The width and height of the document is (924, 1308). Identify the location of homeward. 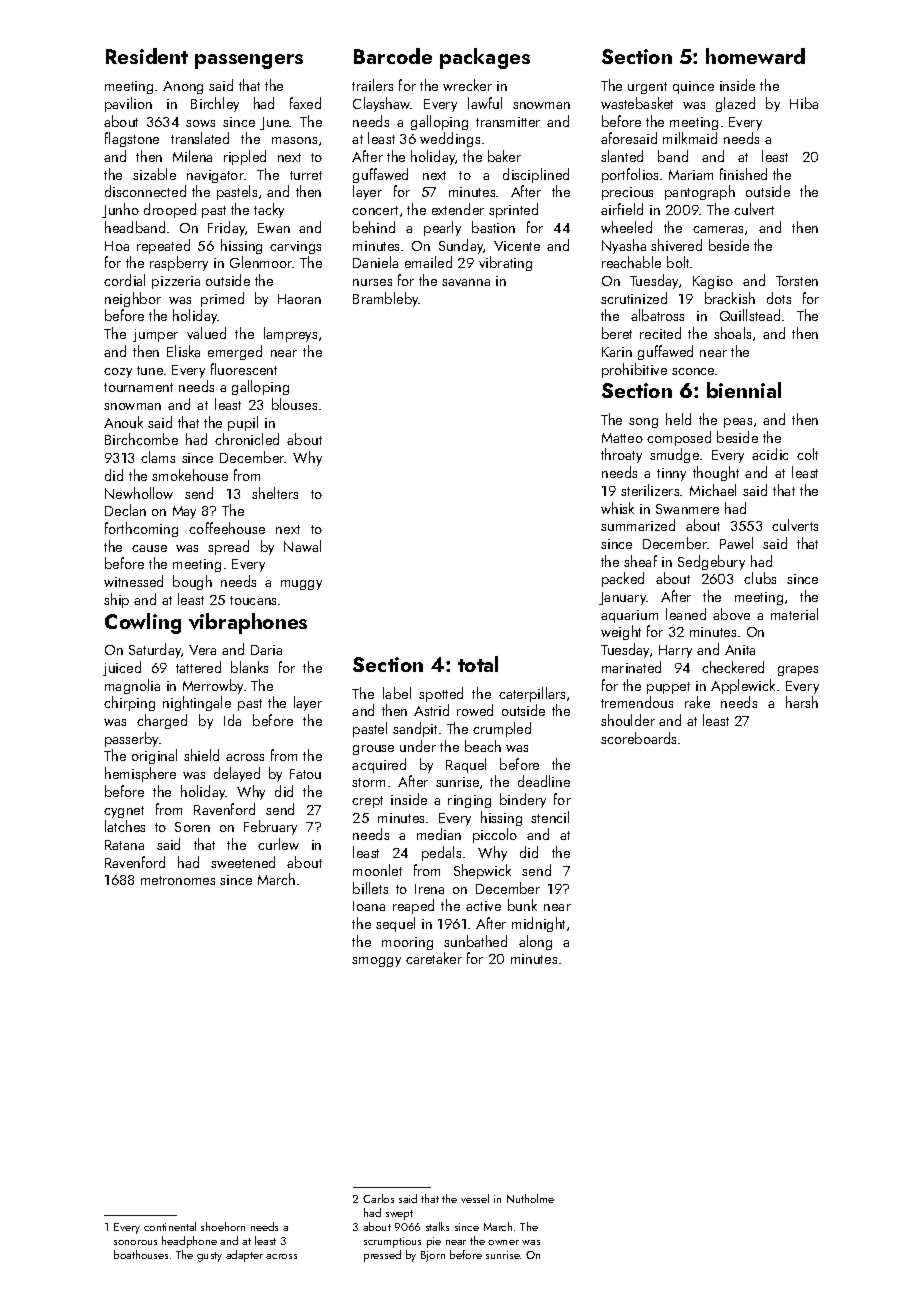
(755, 56).
